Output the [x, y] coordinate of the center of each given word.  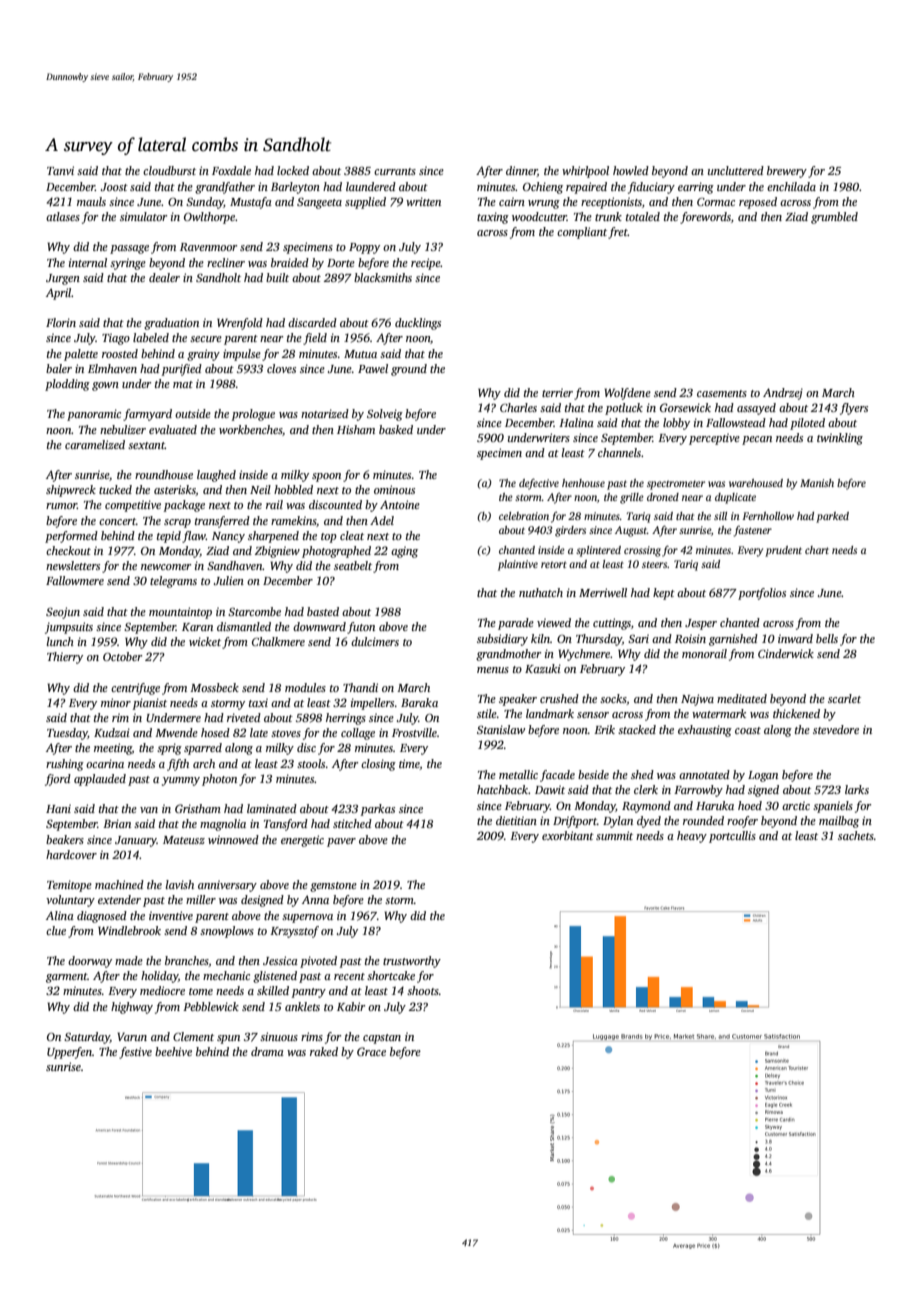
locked [293, 170]
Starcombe [254, 611]
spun [228, 1039]
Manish [817, 483]
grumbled [834, 218]
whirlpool [585, 172]
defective [539, 484]
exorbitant [568, 835]
